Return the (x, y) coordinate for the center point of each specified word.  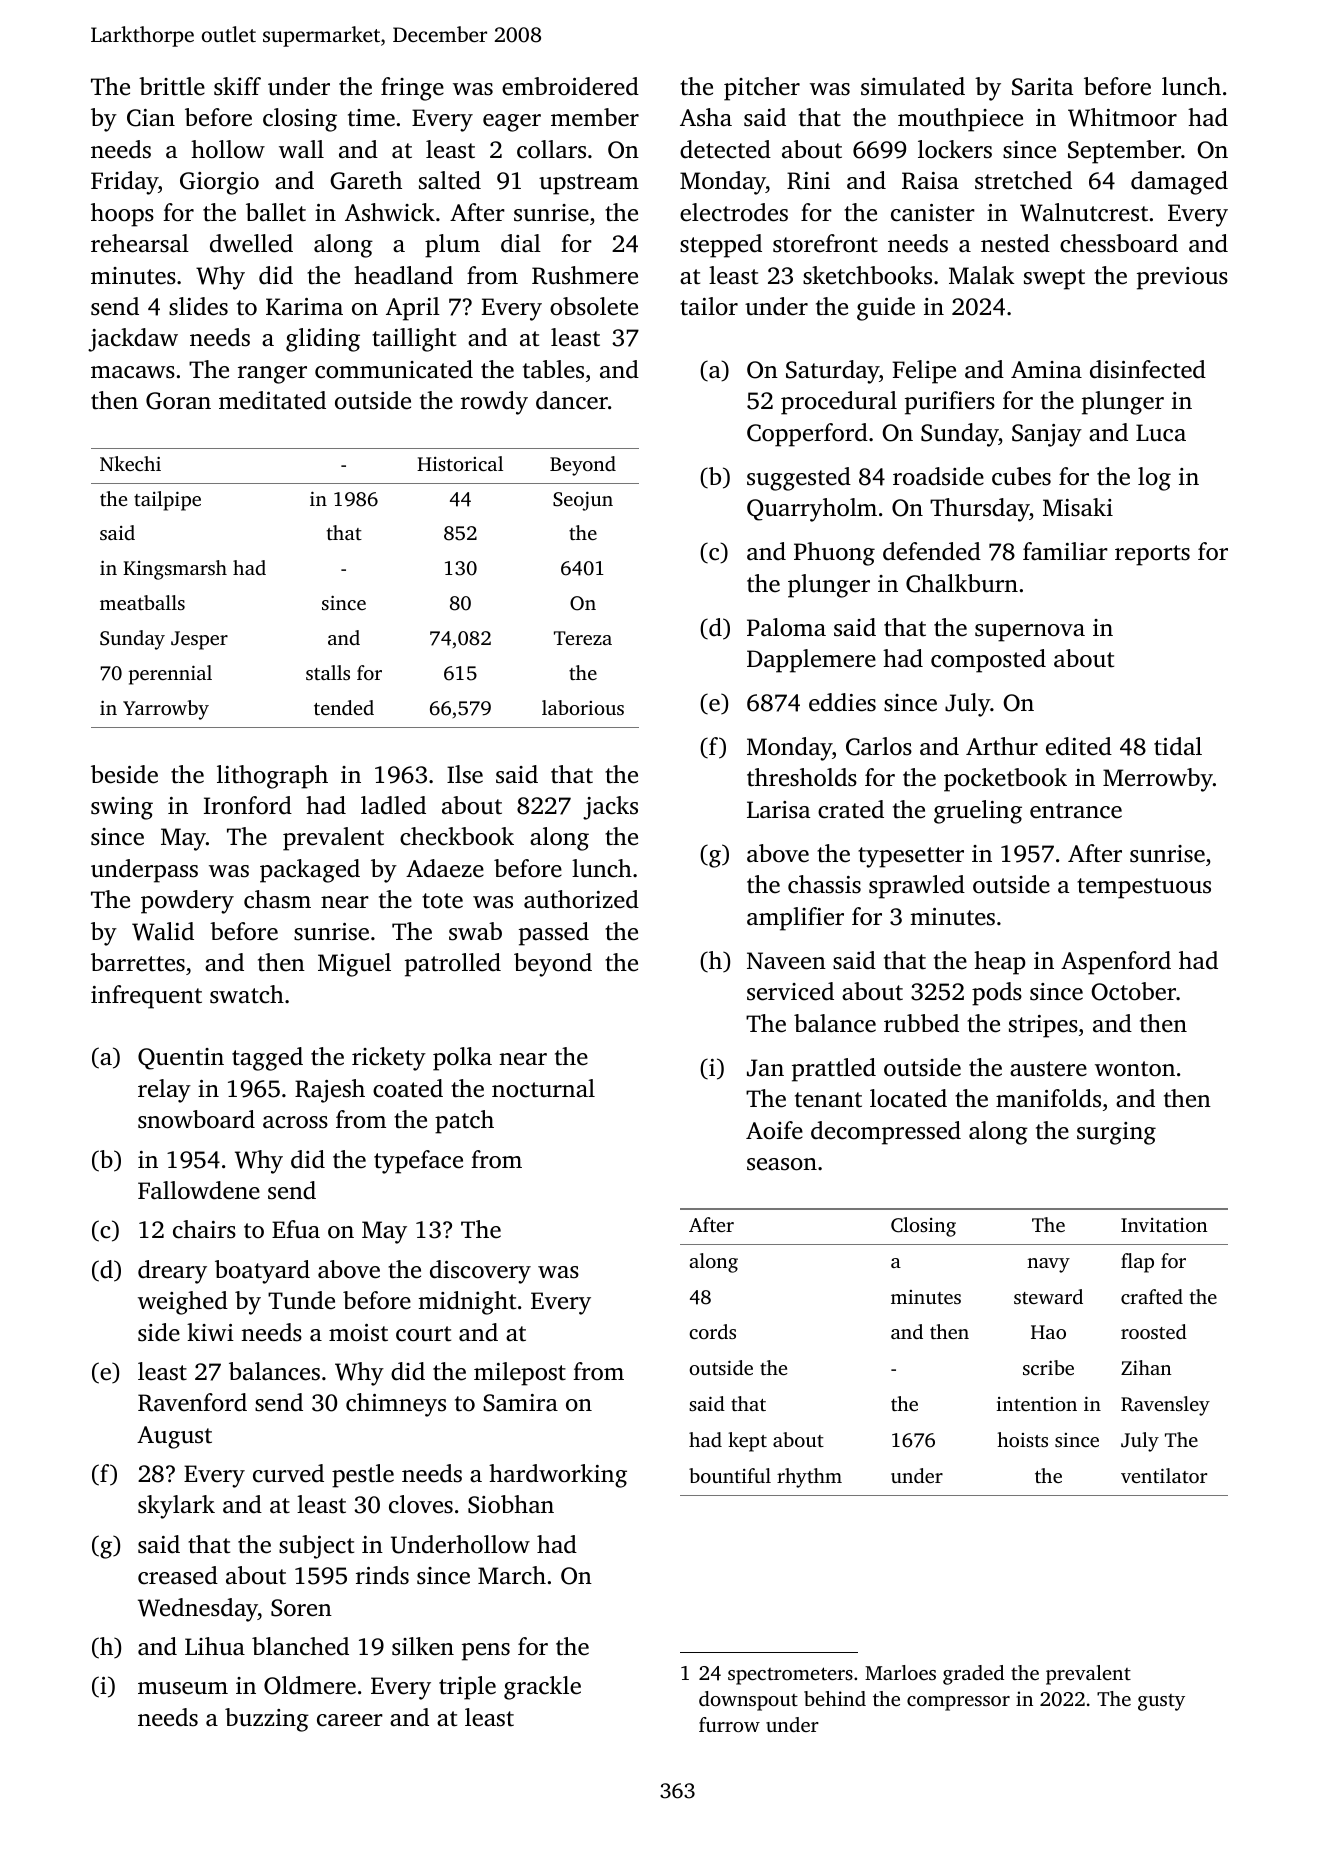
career (350, 1720)
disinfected (1148, 369)
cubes (1021, 476)
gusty (1161, 1702)
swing (122, 808)
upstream (589, 184)
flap (1137, 1263)
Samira (520, 1403)
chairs (204, 1229)
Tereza (583, 638)
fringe (412, 89)
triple (467, 1688)
